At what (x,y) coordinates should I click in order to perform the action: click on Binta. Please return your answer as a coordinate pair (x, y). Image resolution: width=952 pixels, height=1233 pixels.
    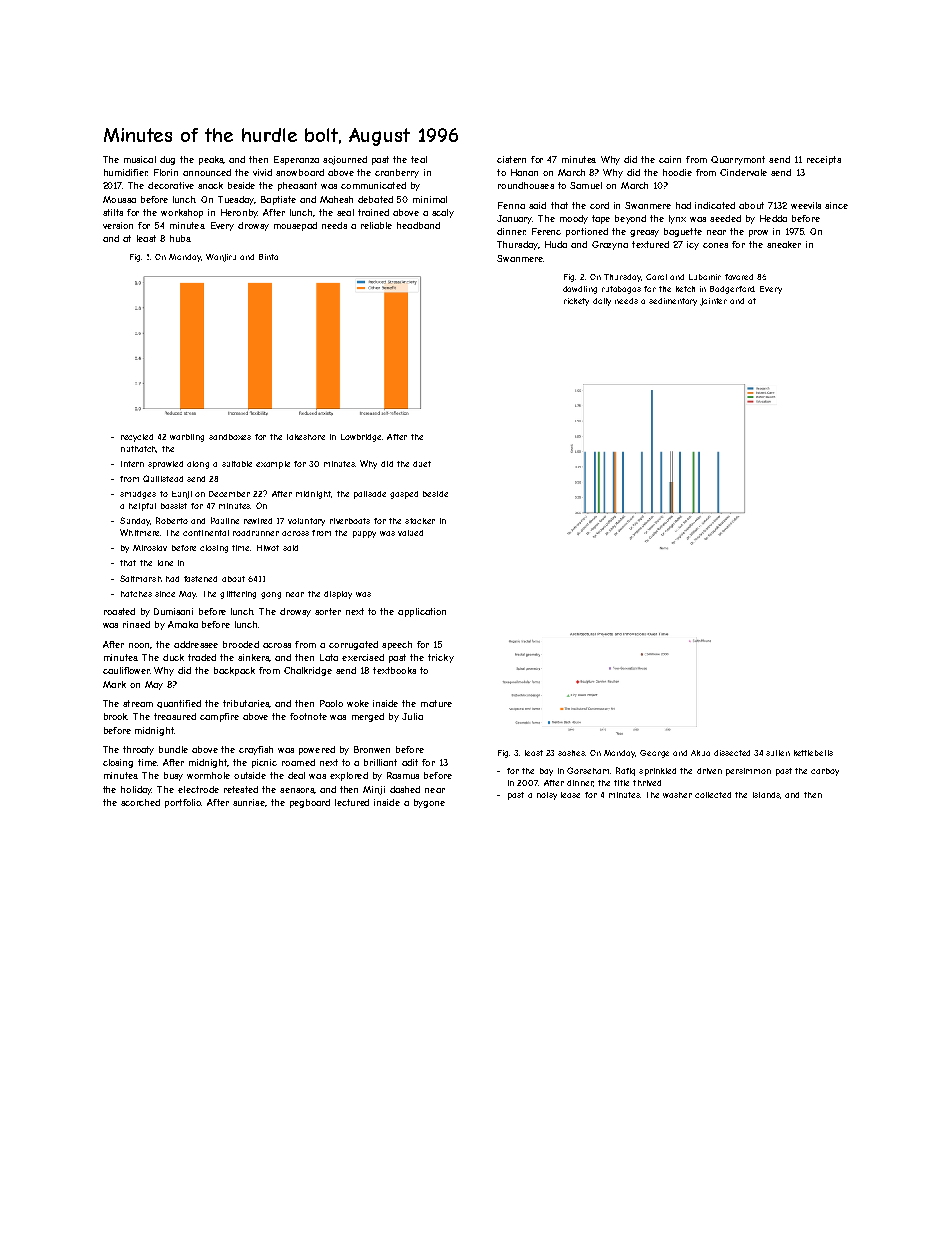
    Looking at the image, I should click on (268, 257).
